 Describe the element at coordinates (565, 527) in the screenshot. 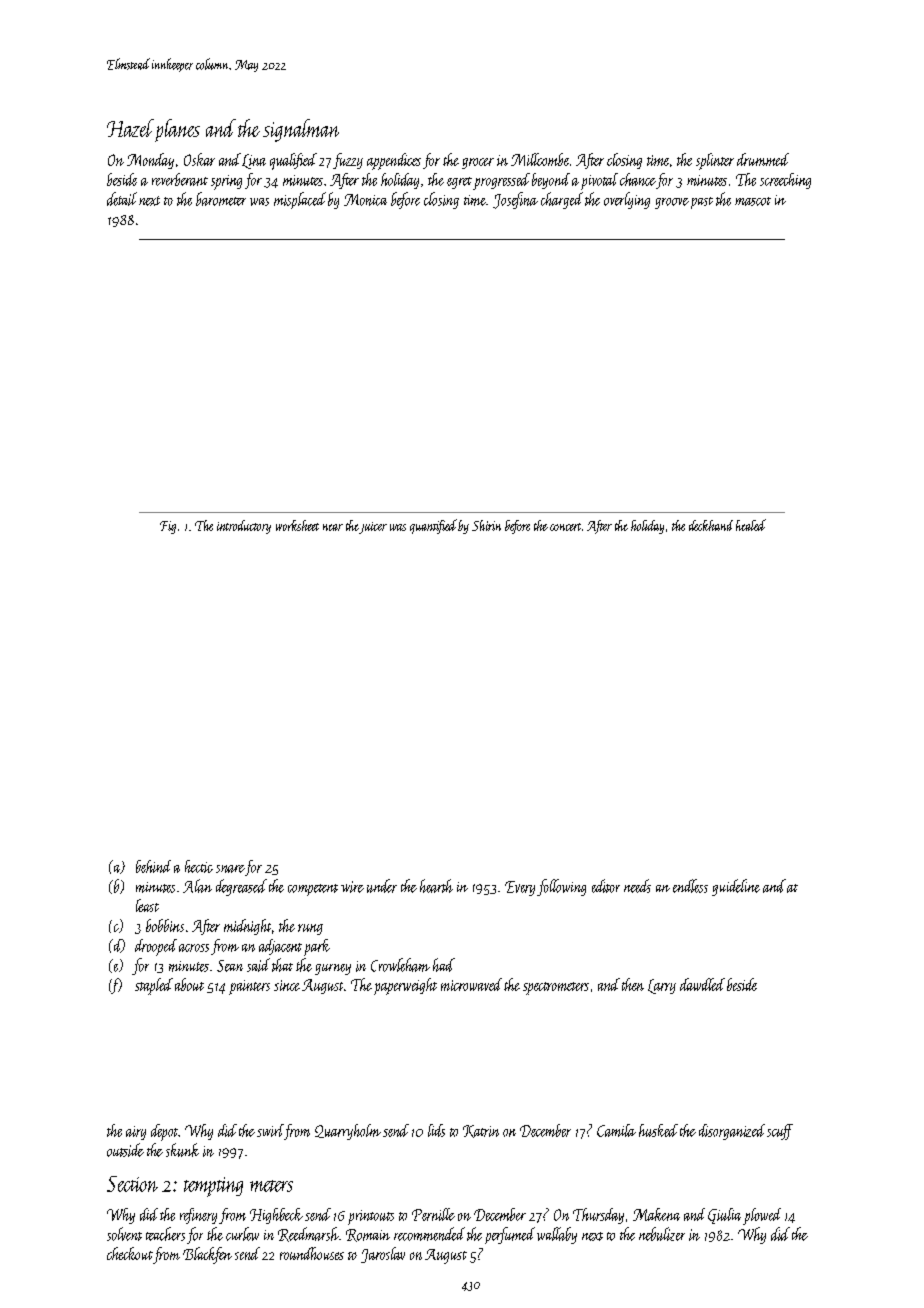

I see `concert` at that location.
